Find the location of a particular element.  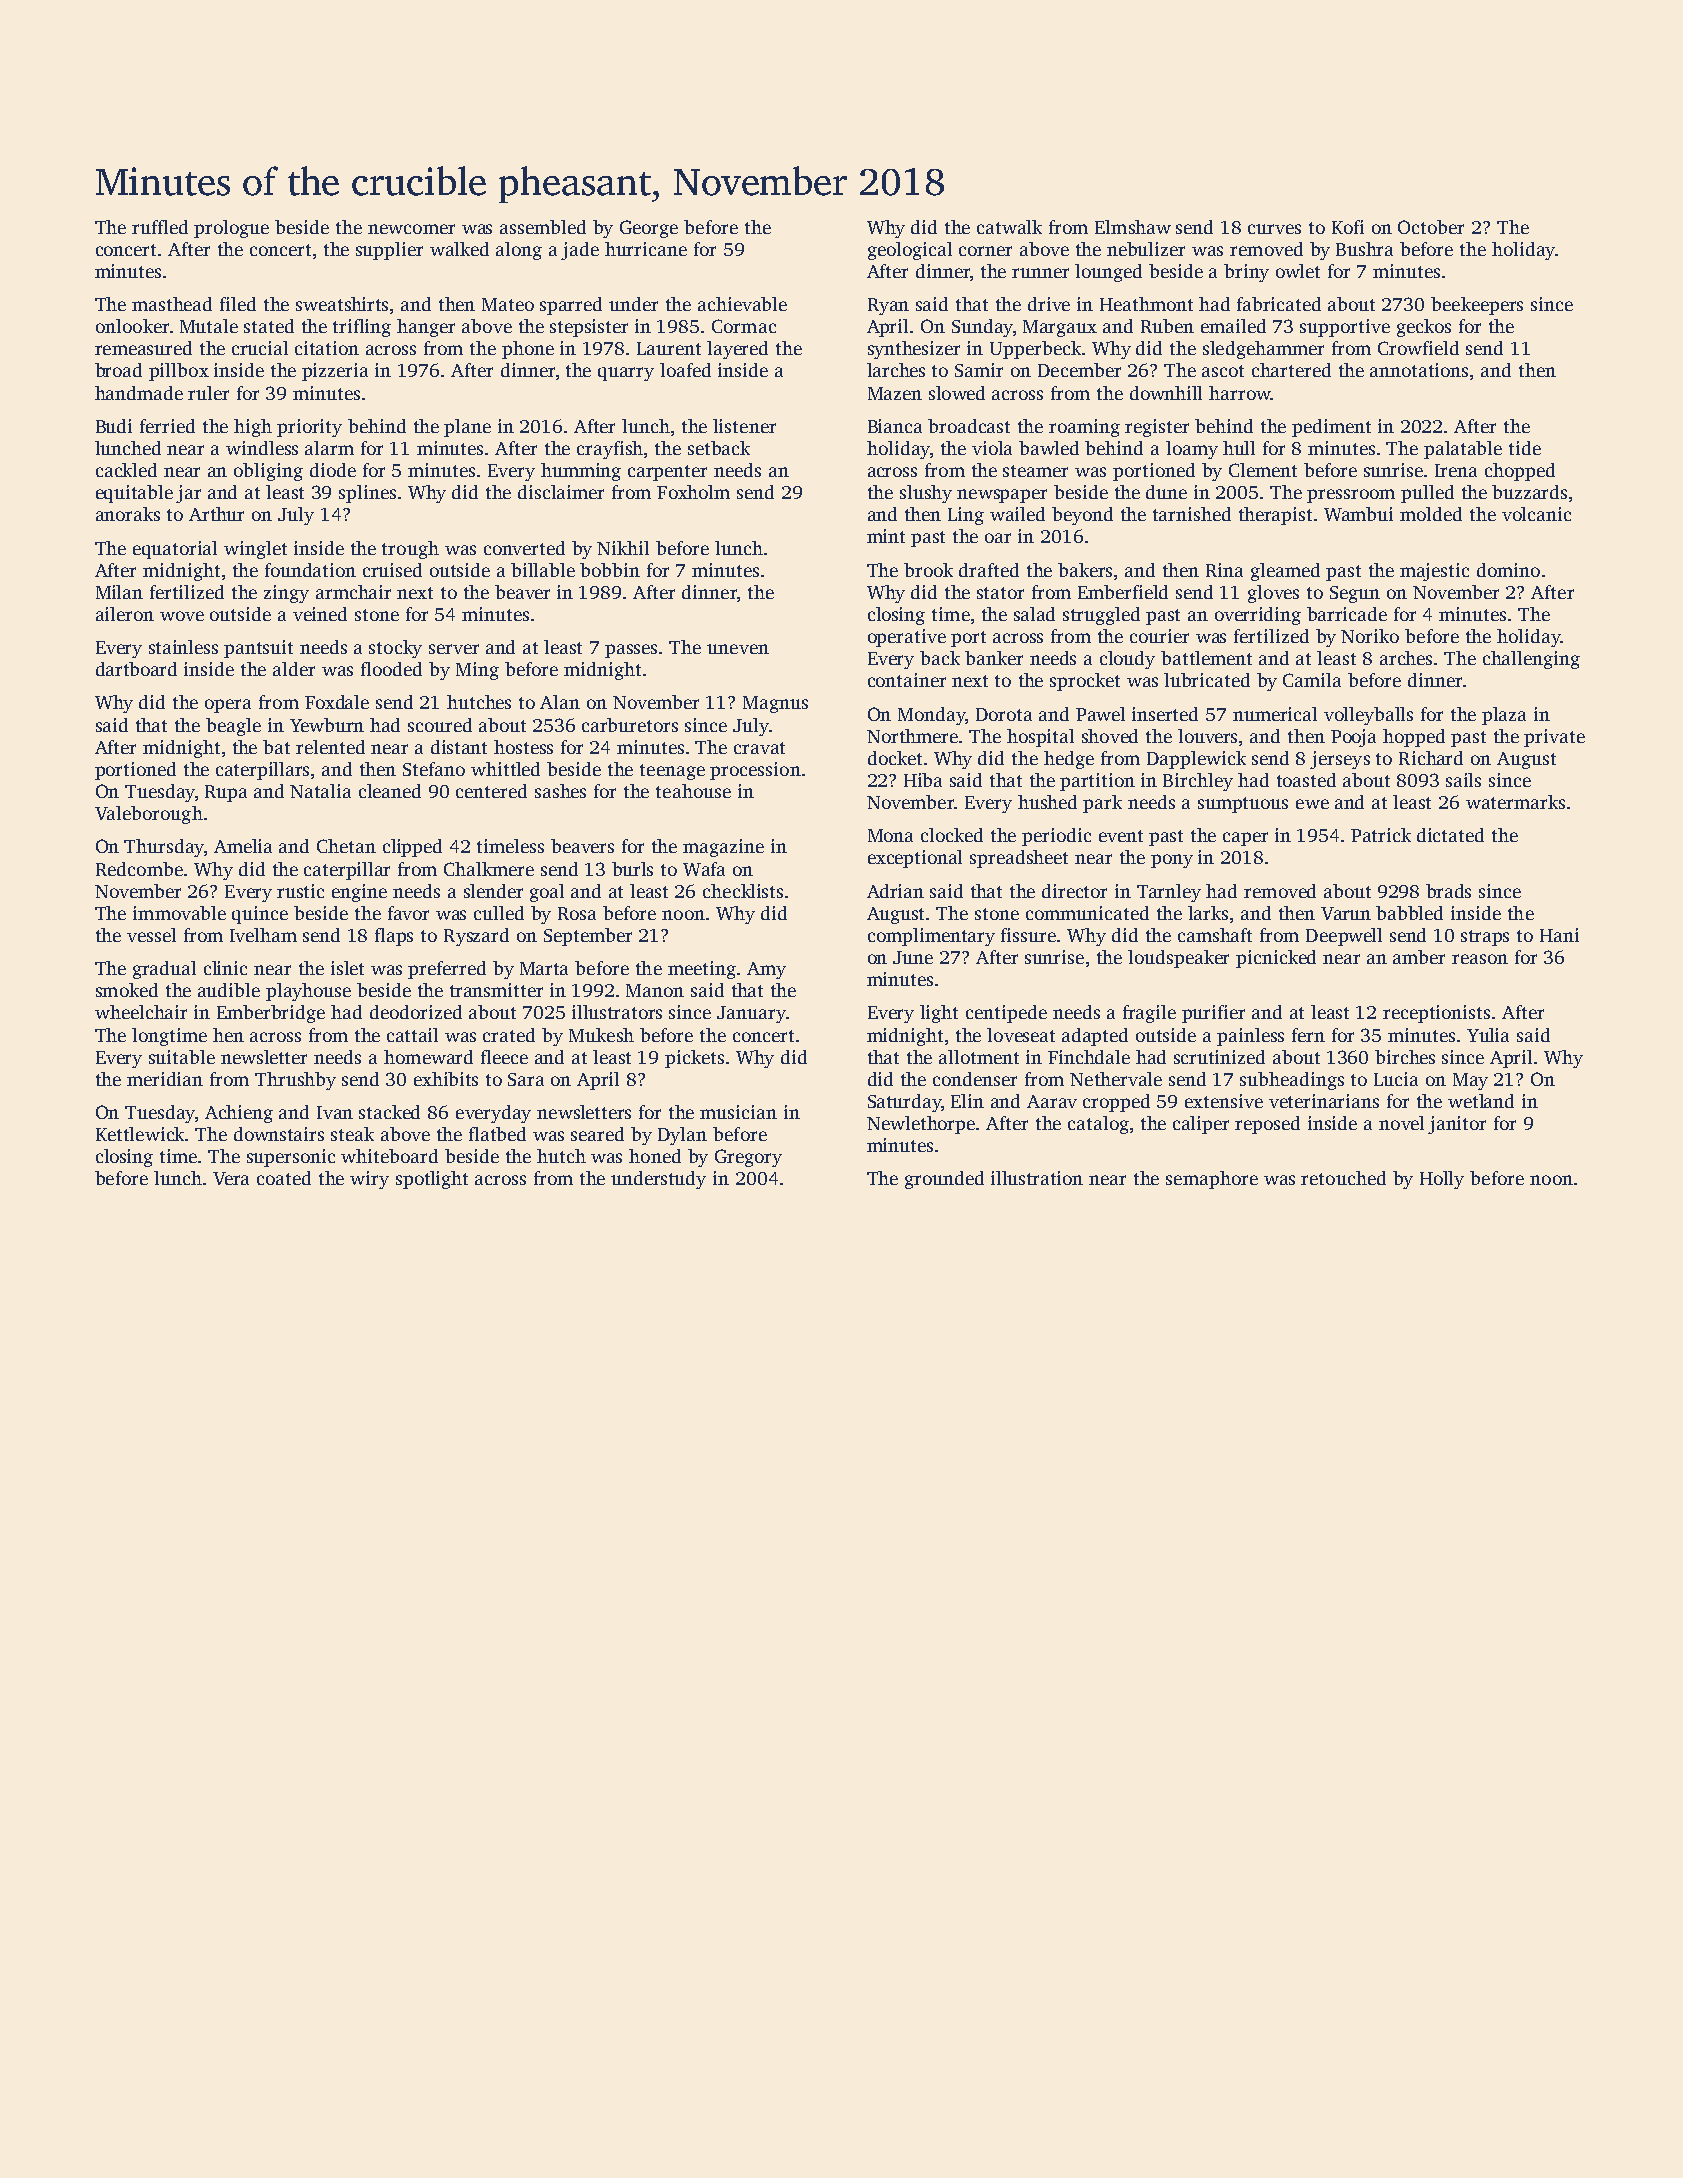

annotations is located at coordinates (1419, 370).
